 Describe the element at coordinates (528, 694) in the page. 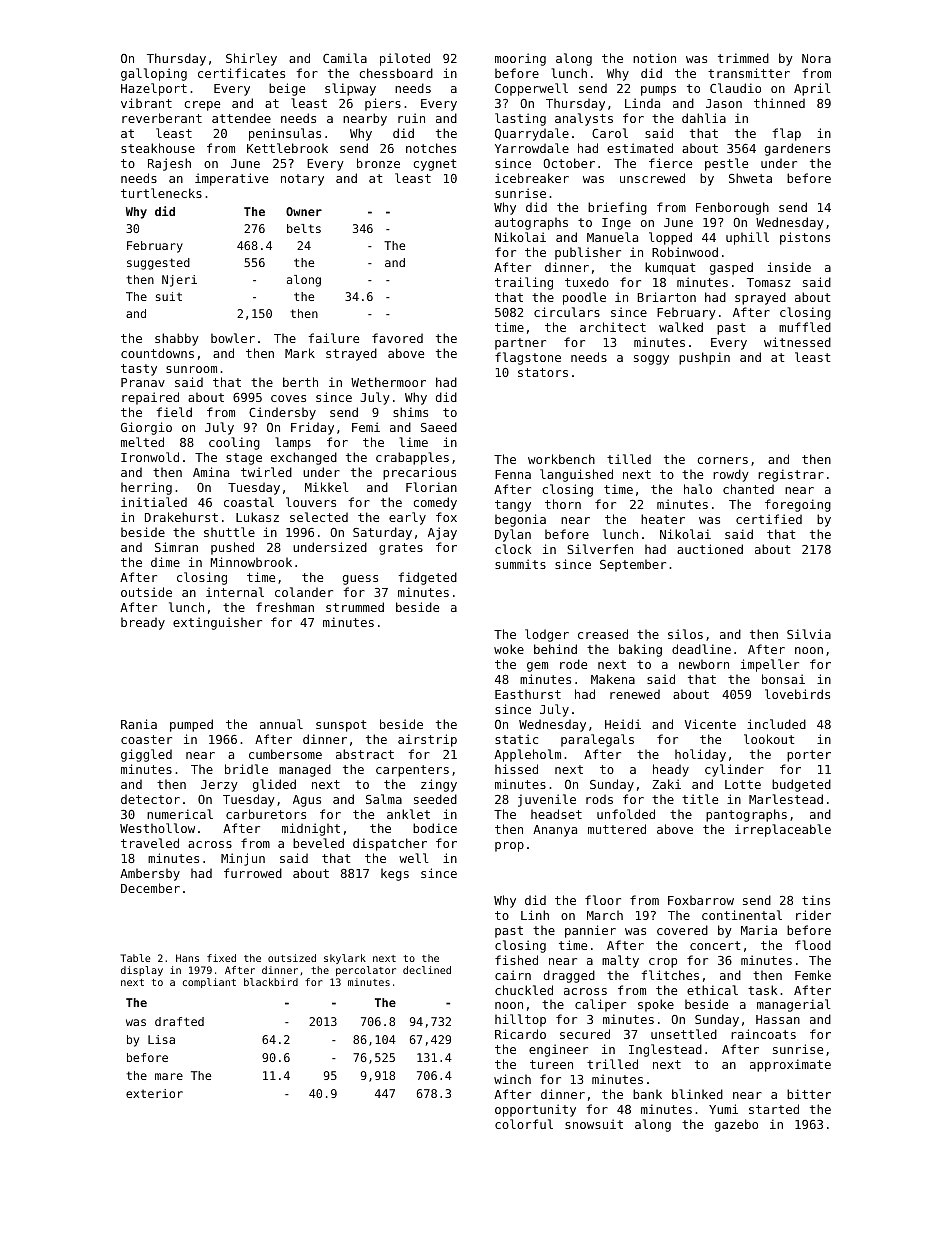

I see `Easthurst` at that location.
